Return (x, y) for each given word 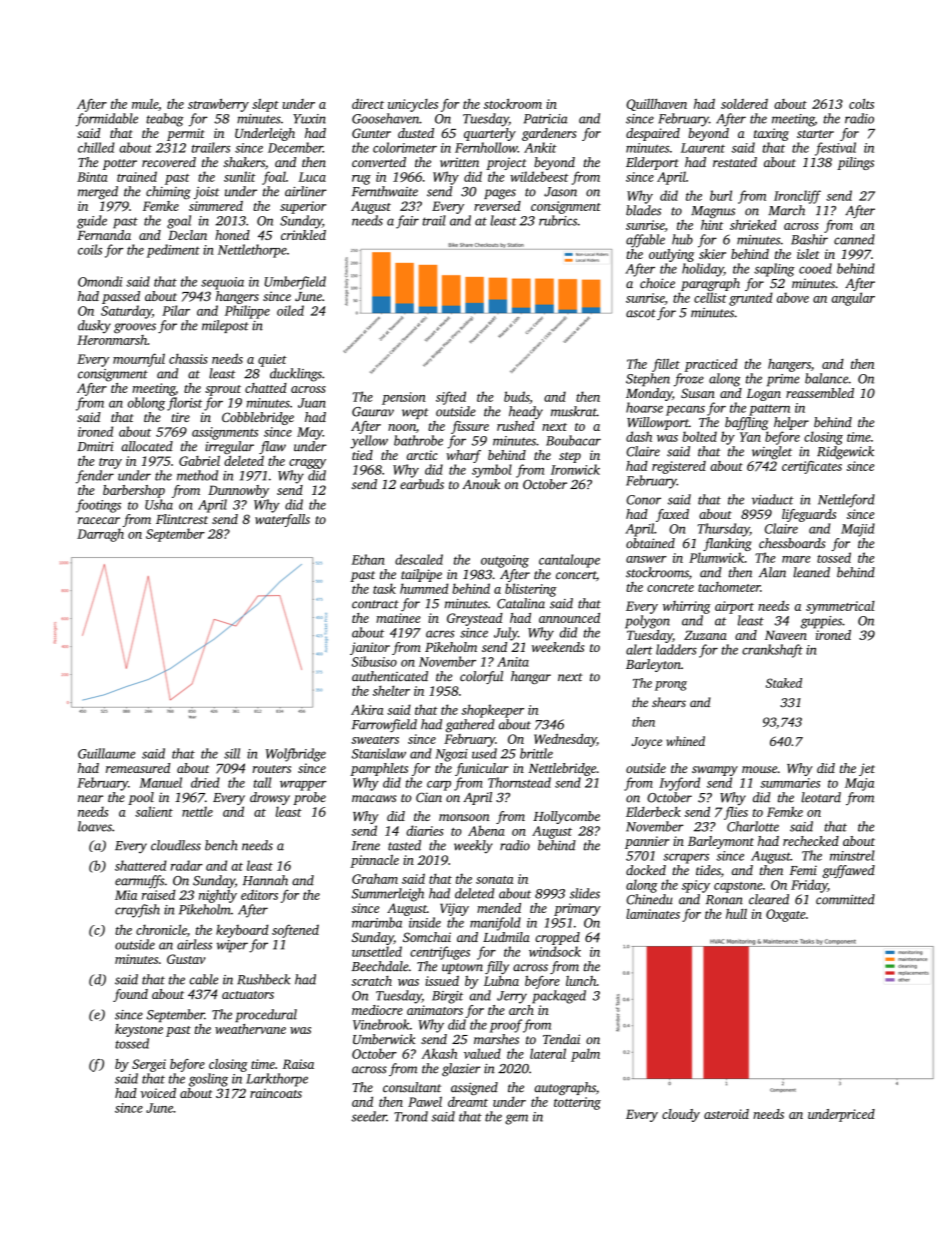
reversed (497, 206)
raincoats (276, 1093)
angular (853, 299)
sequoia (222, 283)
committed (845, 899)
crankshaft (772, 651)
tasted (404, 845)
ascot (641, 313)
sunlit (240, 176)
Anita (513, 662)
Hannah (265, 880)
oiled (290, 310)
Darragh (100, 535)
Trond (411, 1116)
